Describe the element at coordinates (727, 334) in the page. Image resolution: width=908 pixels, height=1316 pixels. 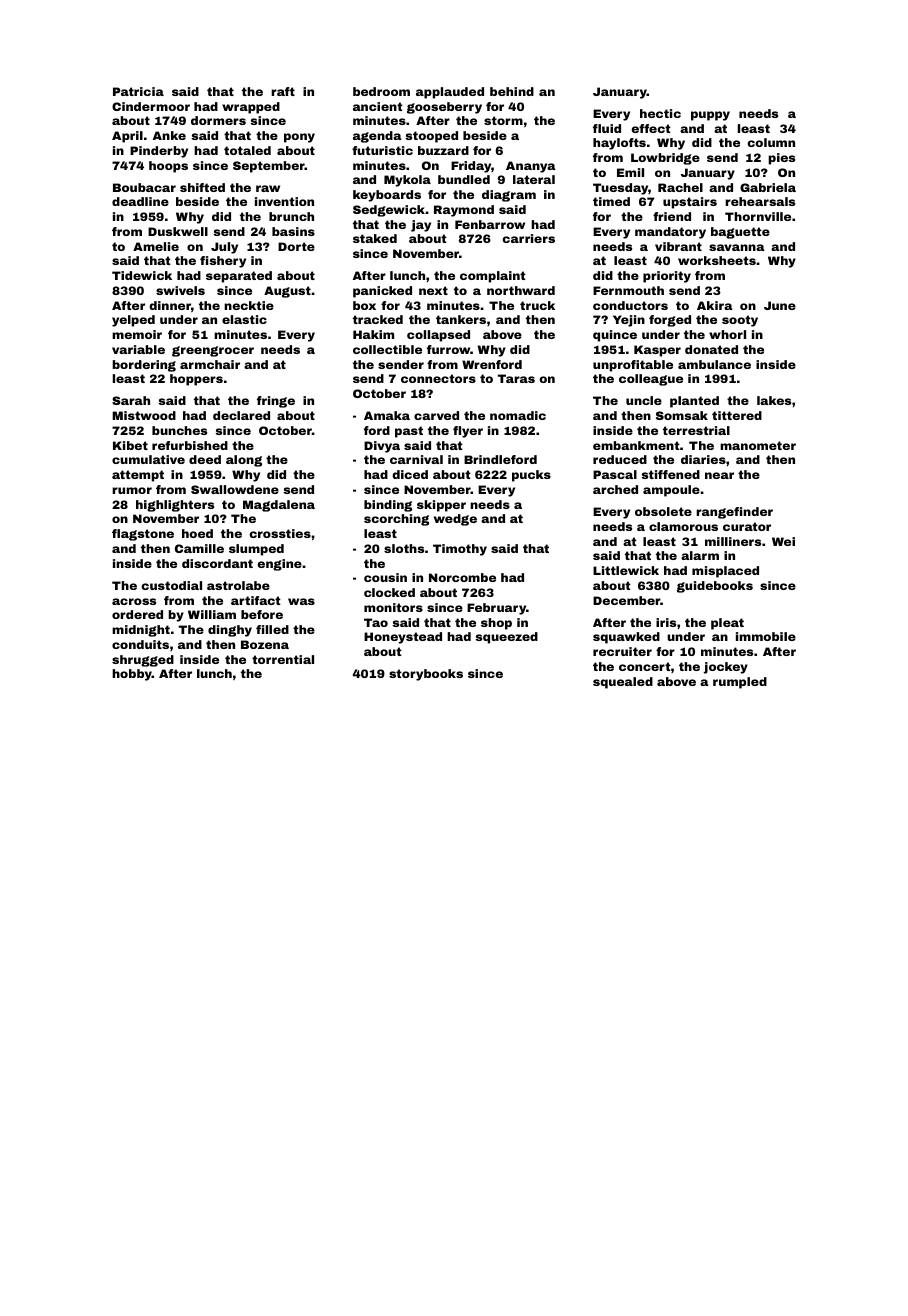
I see `whorl` at that location.
